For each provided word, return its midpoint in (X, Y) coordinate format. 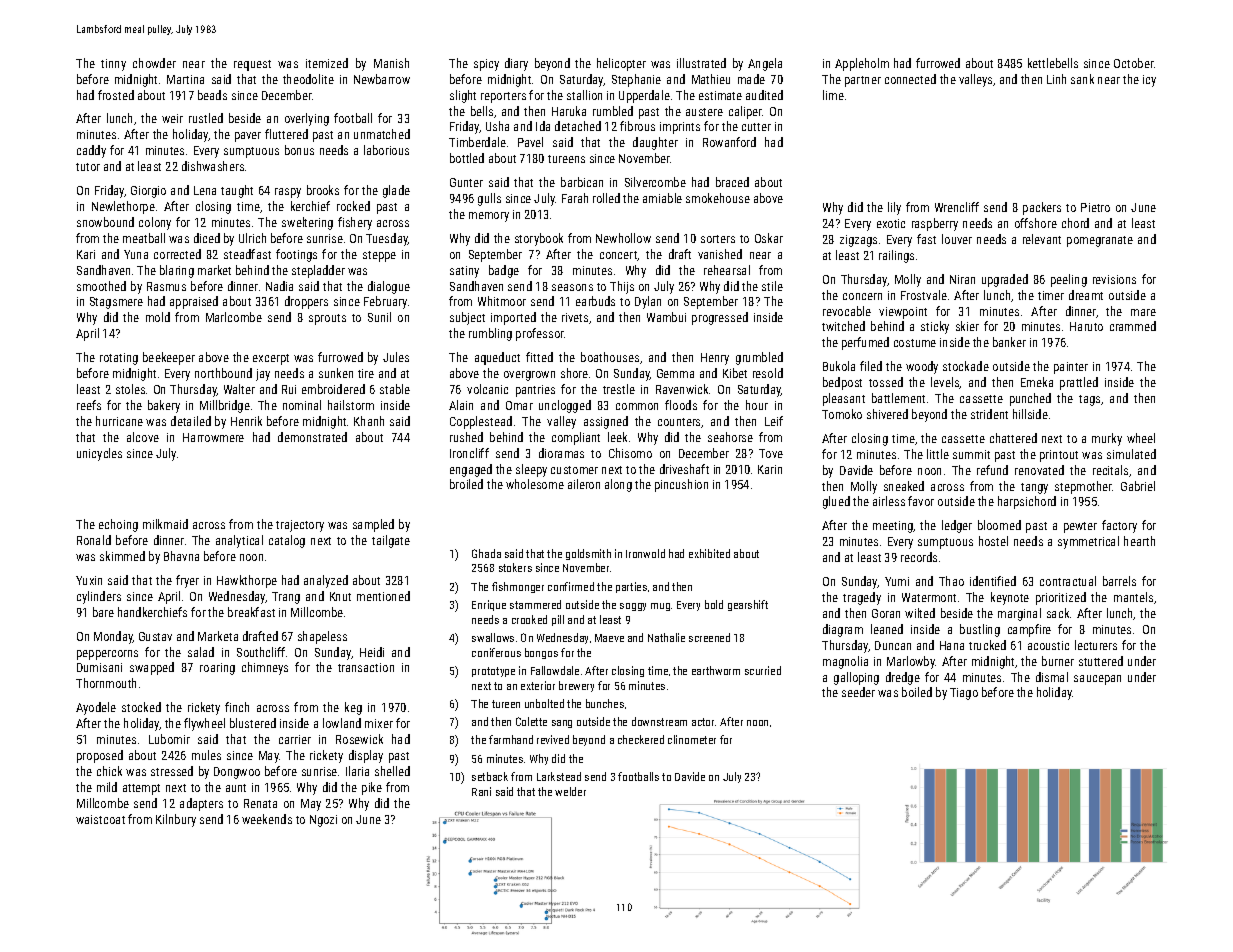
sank (1082, 79)
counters (680, 423)
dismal (1052, 677)
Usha (497, 126)
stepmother (1084, 487)
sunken (336, 373)
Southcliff (261, 652)
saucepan (1097, 680)
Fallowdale (555, 670)
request (252, 65)
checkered (641, 739)
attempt (141, 789)
